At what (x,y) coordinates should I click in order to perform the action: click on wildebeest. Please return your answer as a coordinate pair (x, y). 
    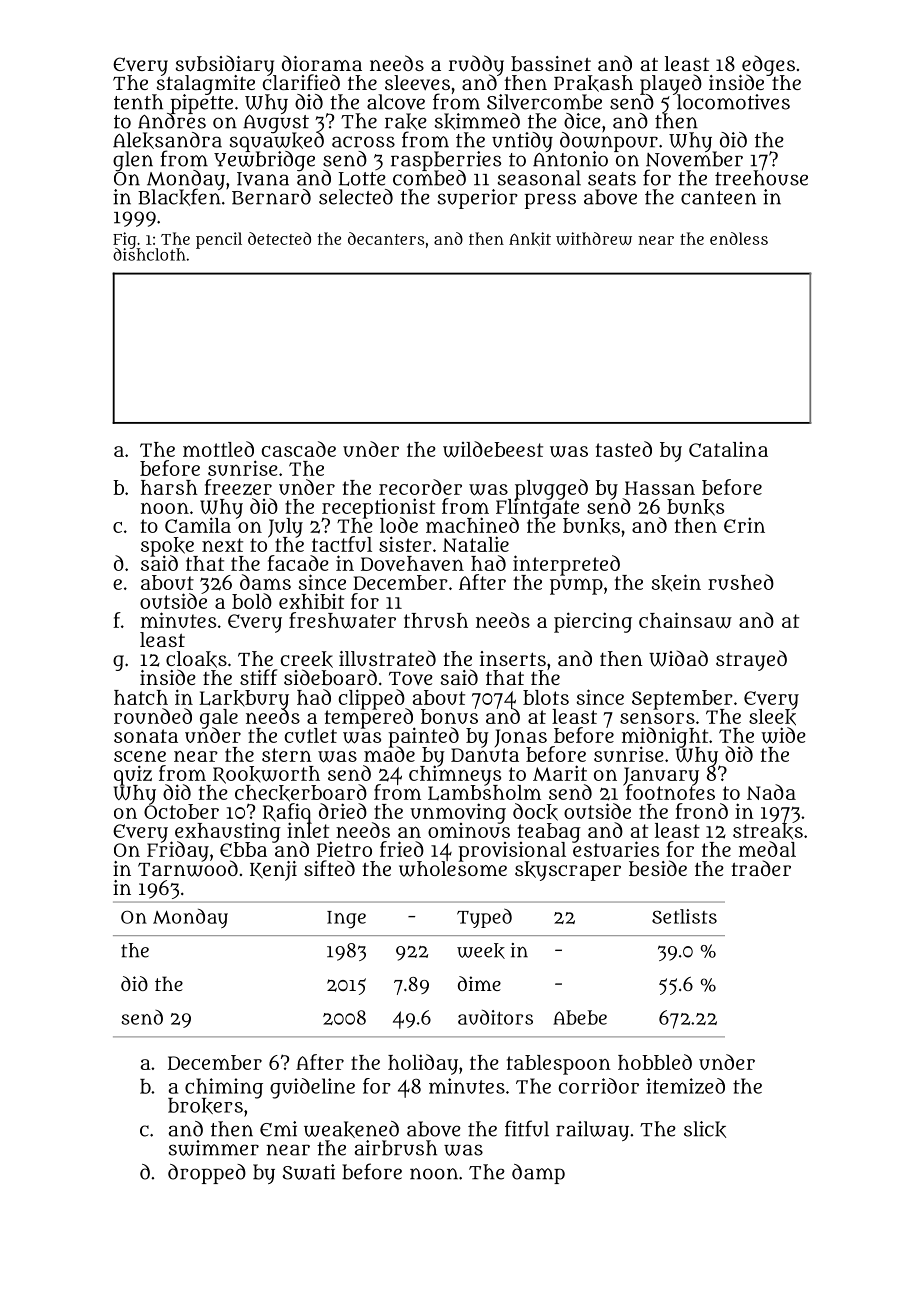
    Looking at the image, I should click on (493, 449).
